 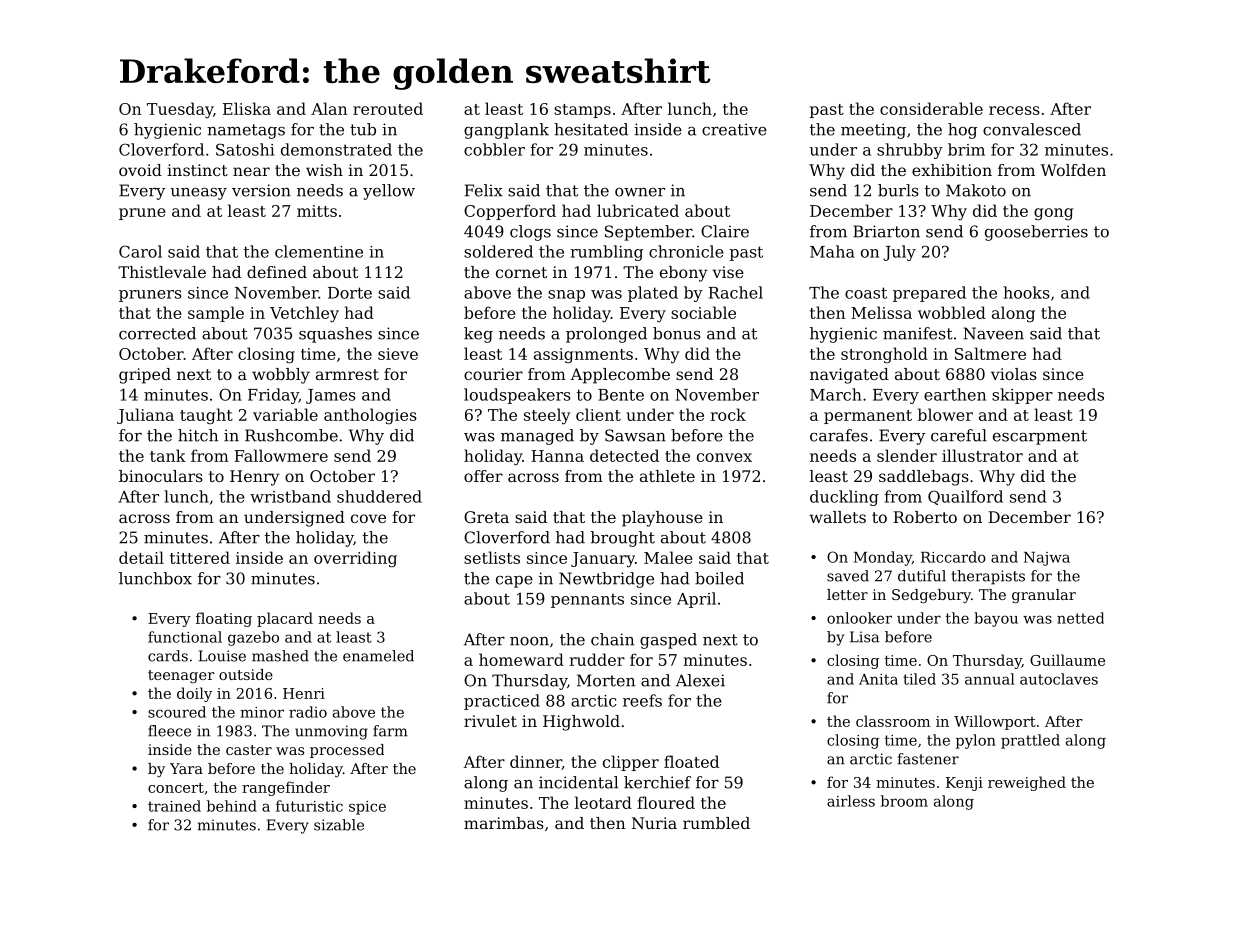 What do you see at coordinates (529, 641) in the screenshot?
I see `noon` at bounding box center [529, 641].
